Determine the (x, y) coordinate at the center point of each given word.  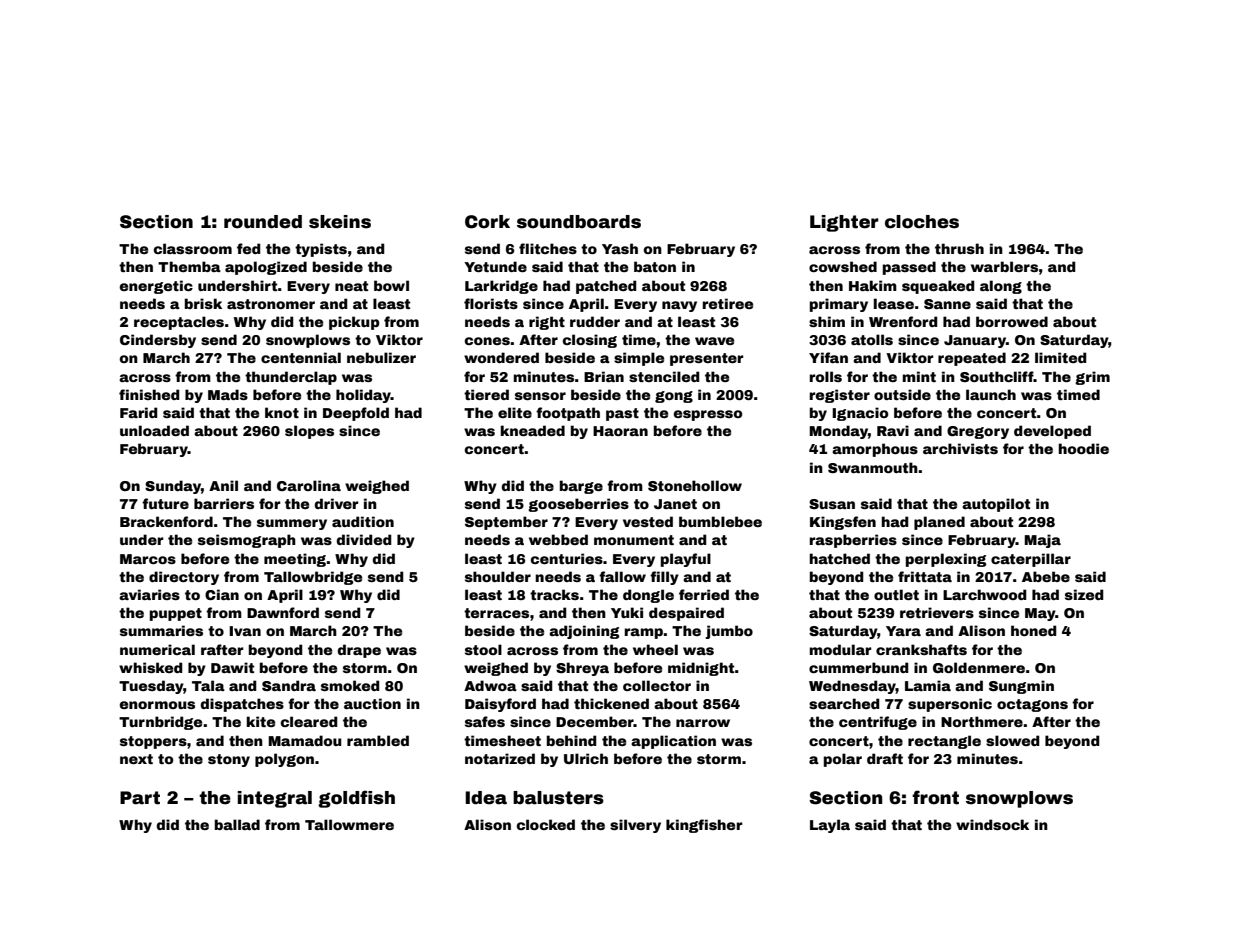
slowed (1013, 740)
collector (657, 685)
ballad (237, 824)
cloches (922, 222)
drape (359, 651)
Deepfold (356, 414)
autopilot (996, 505)
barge (581, 487)
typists (321, 250)
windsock (992, 824)
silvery (635, 826)
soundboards (579, 222)
